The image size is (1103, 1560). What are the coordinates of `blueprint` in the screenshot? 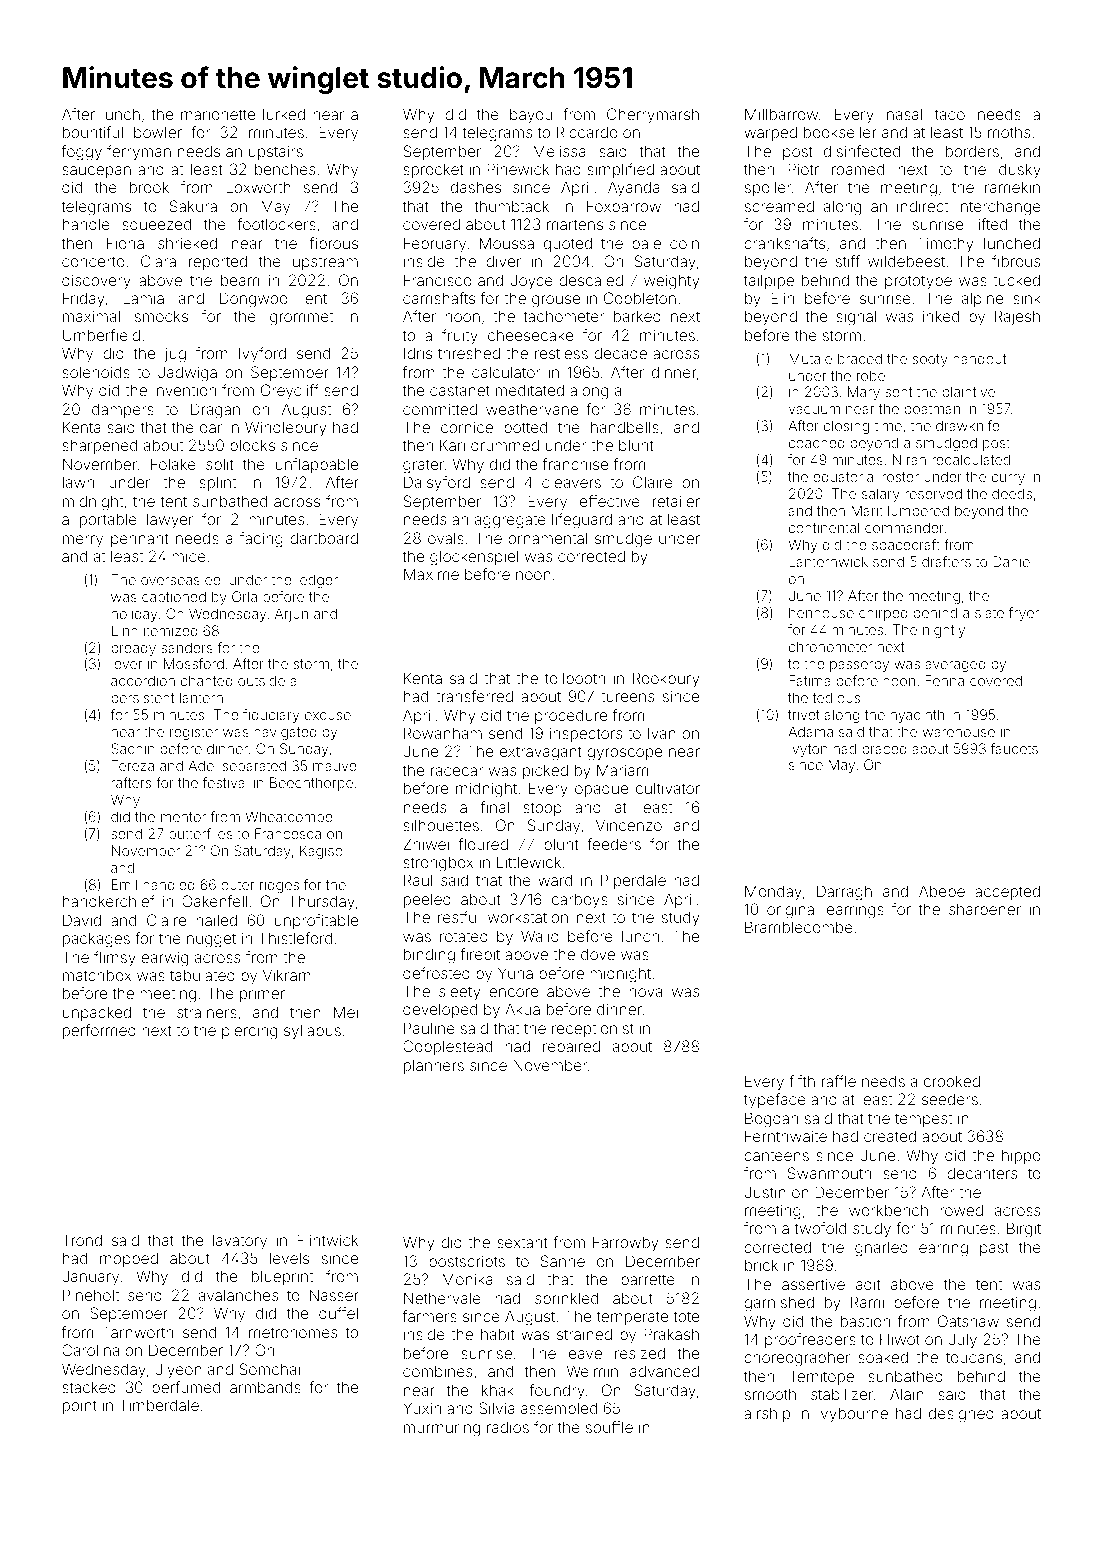 It's located at (282, 1277).
